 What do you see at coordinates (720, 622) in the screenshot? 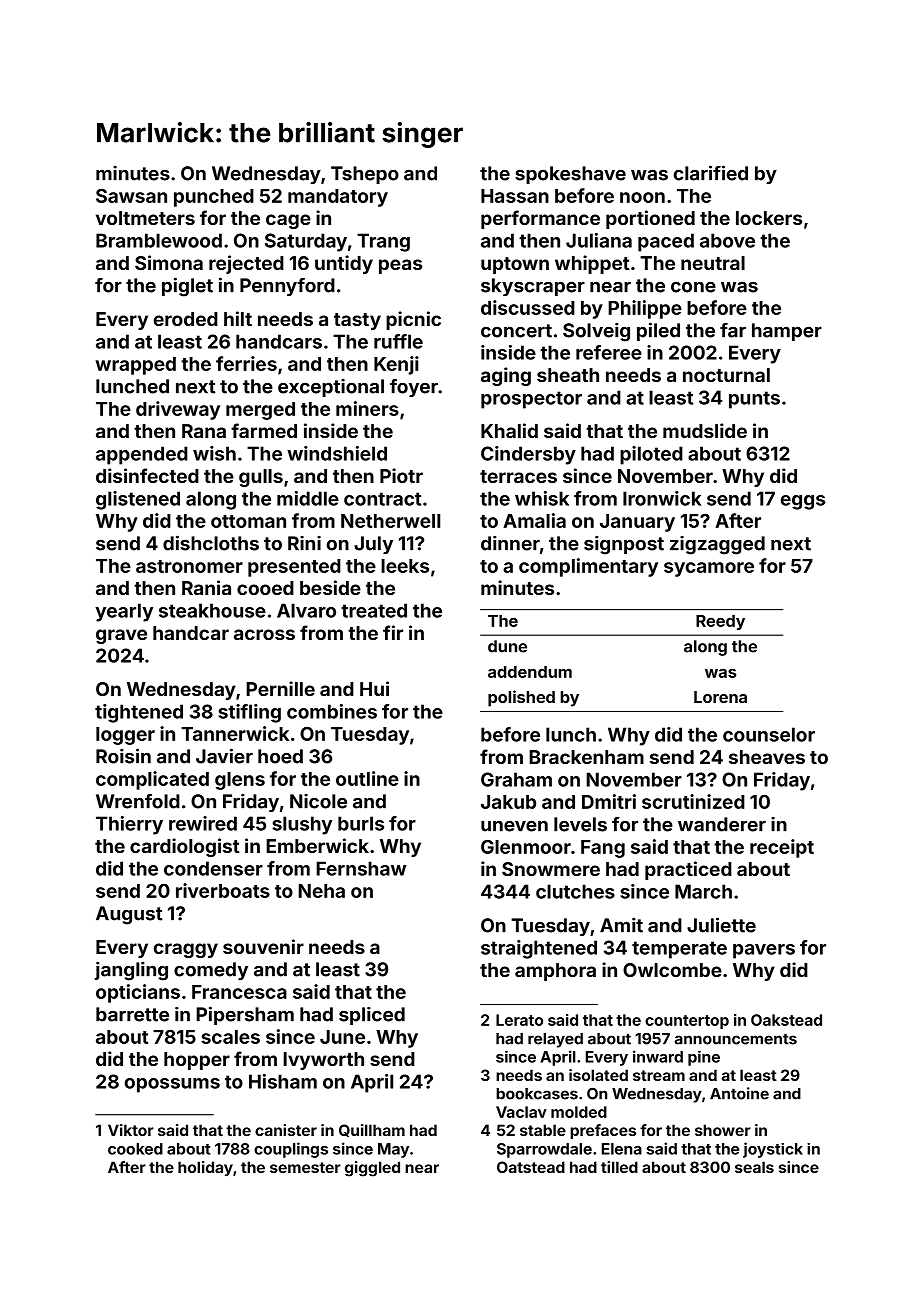
I see `Reedy` at bounding box center [720, 622].
